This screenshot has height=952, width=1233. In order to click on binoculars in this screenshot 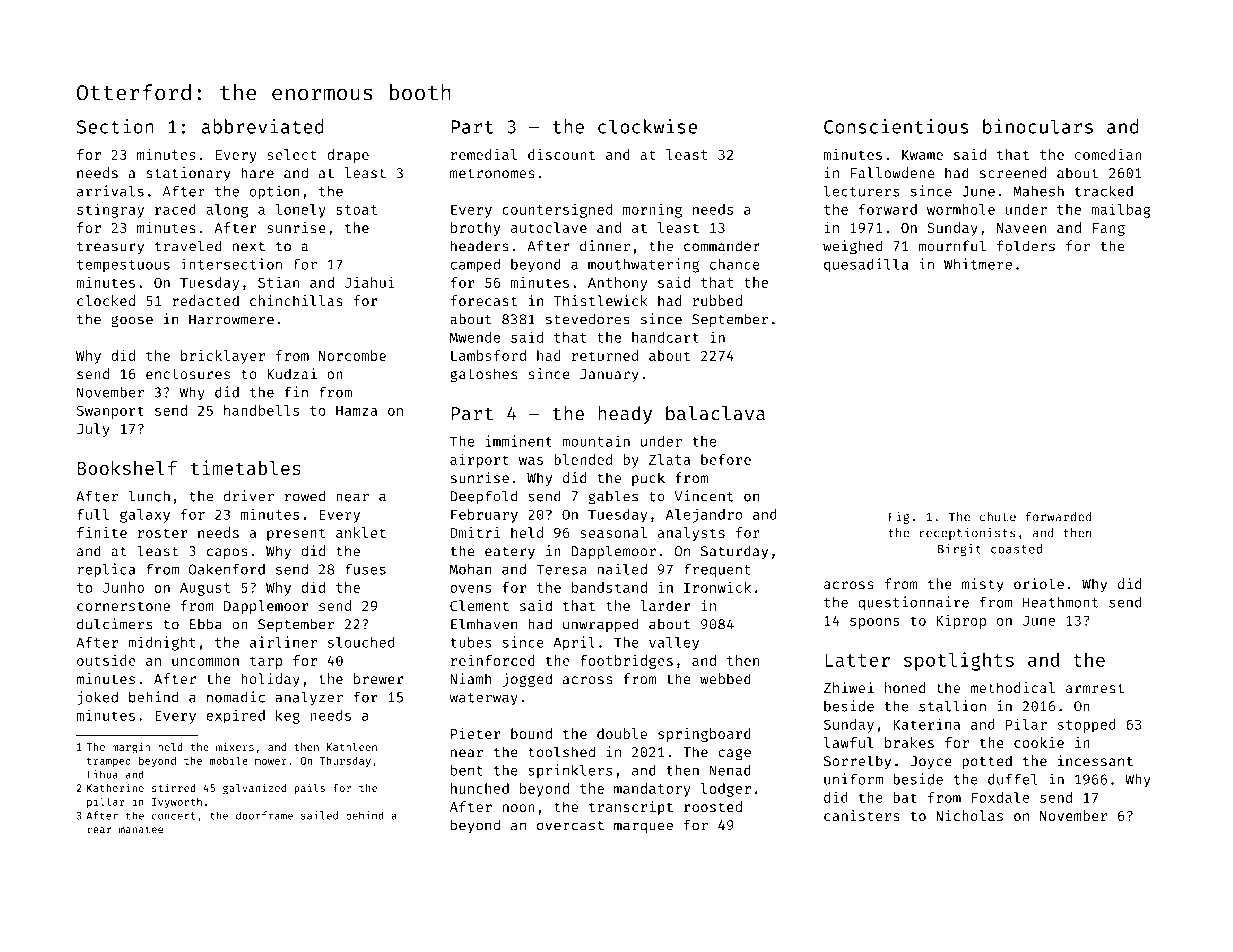, I will do `click(1038, 126)`.
